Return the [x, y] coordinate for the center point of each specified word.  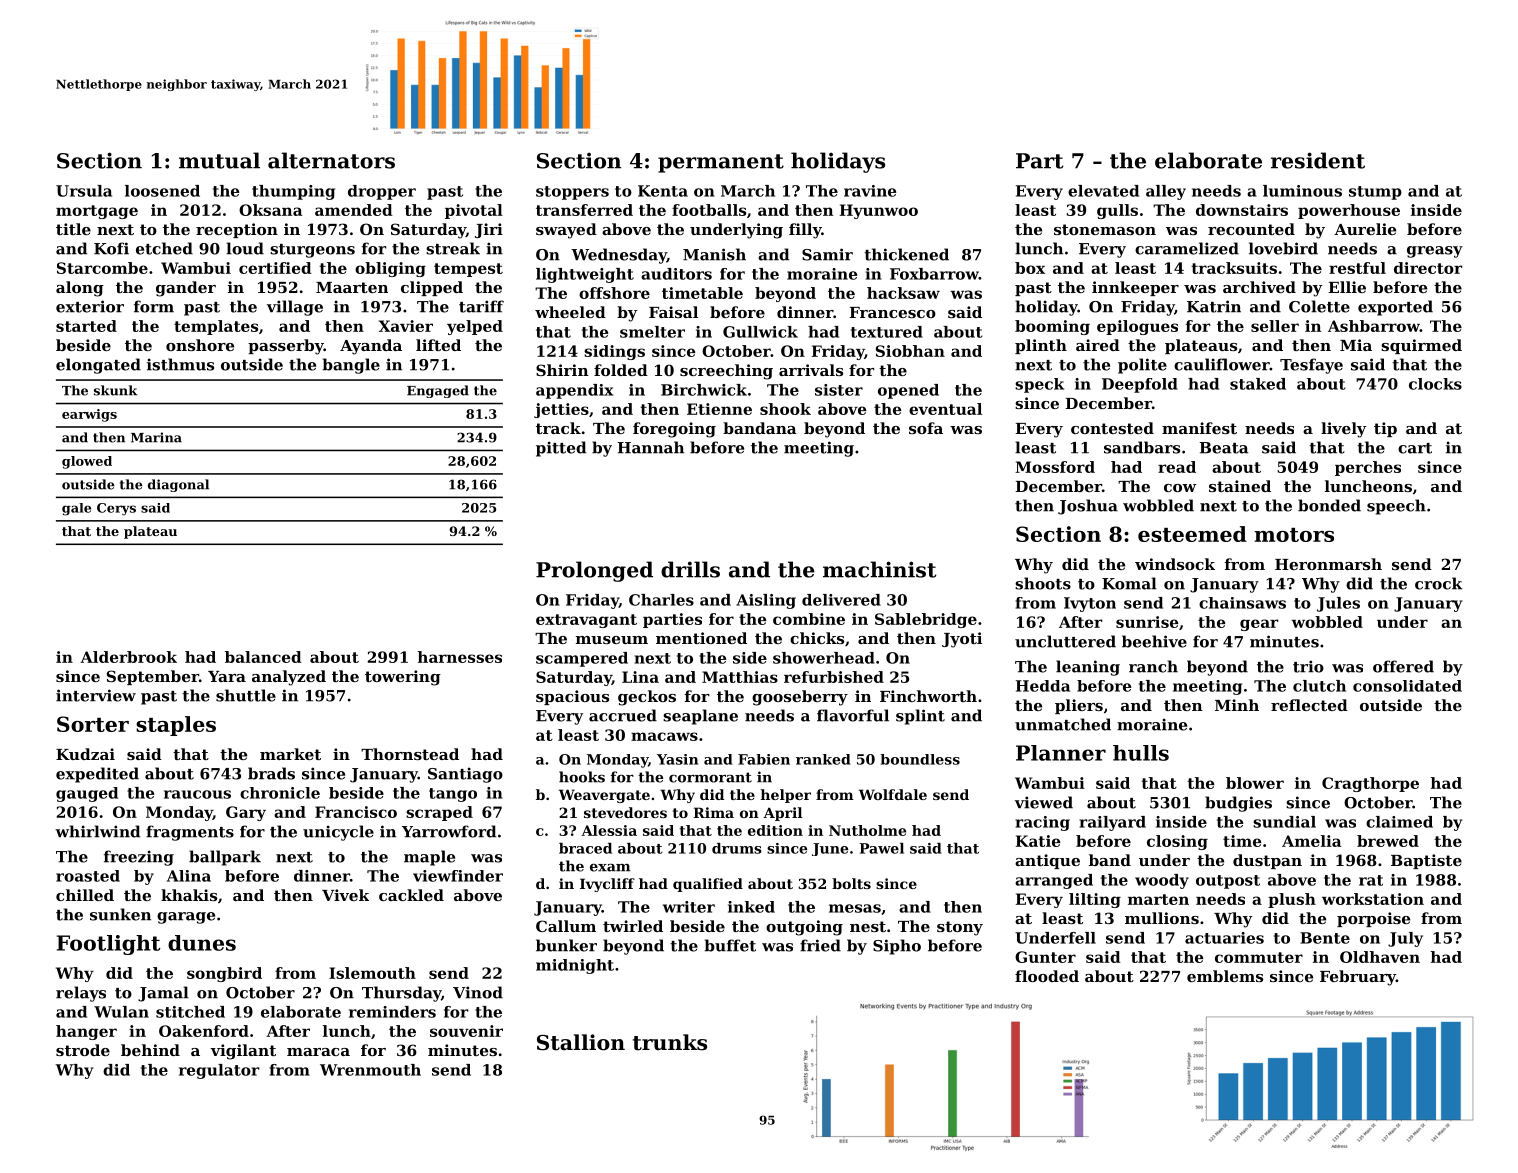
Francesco [892, 312]
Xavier [406, 326]
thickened [906, 254]
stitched [190, 1012]
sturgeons [312, 251]
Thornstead [410, 754]
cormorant [710, 777]
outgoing [804, 928]
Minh [1237, 705]
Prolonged [594, 571]
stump [1375, 193]
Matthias [740, 677]
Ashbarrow [1374, 326]
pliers [1079, 706]
